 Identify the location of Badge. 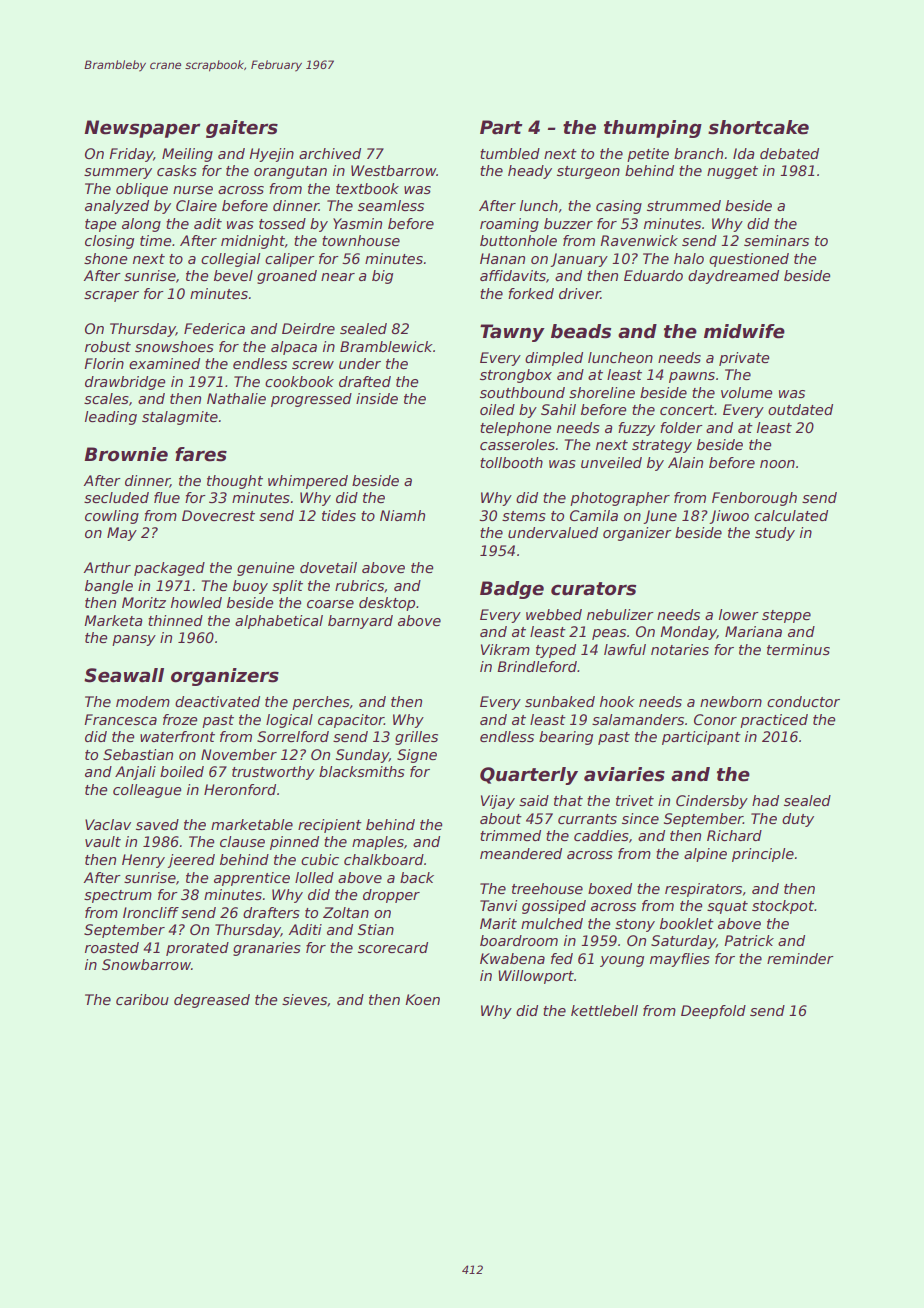
(512, 590).
